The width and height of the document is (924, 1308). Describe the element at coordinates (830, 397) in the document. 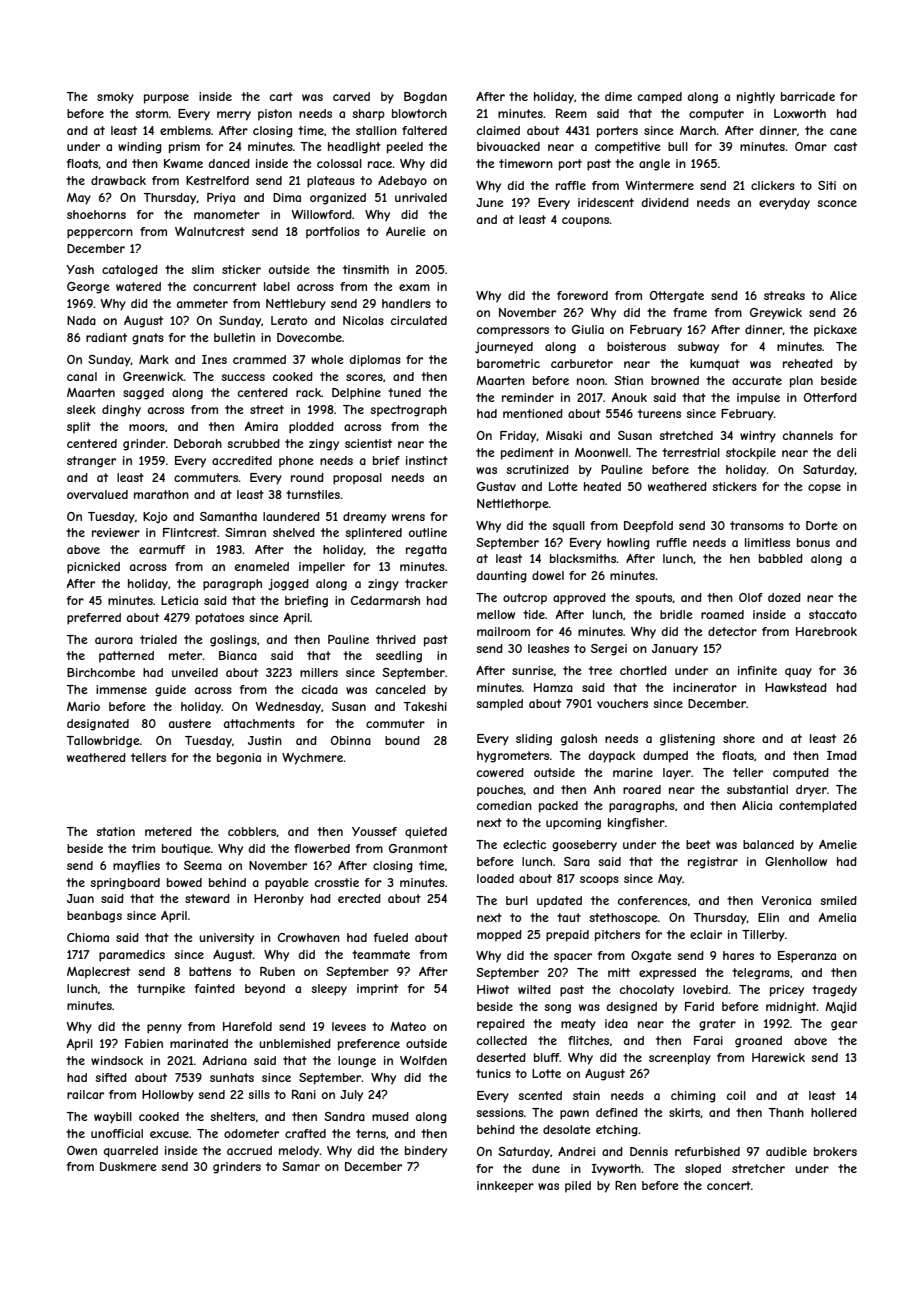

I see `Otterford` at that location.
